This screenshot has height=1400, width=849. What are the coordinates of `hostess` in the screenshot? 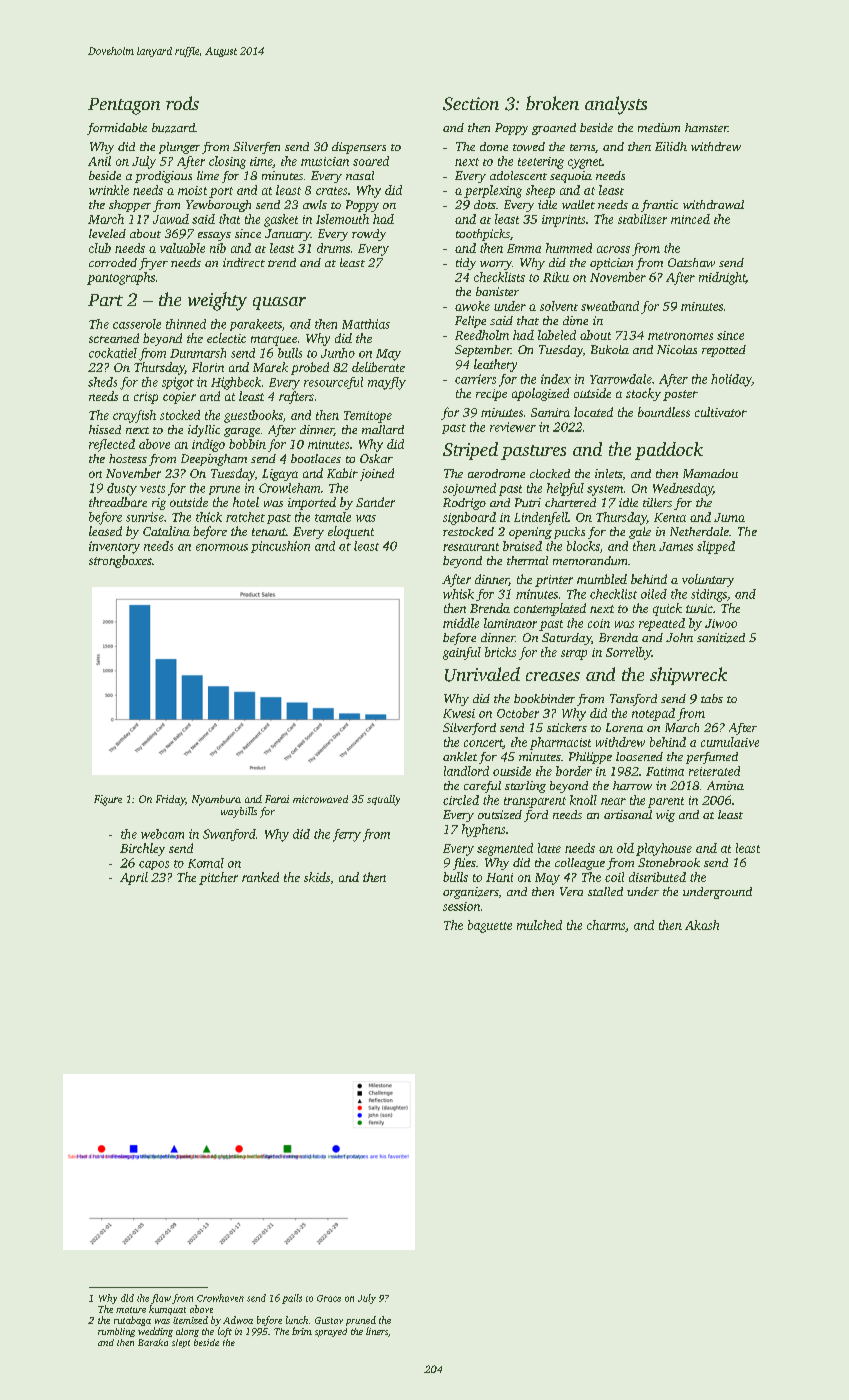 It's located at (128, 458).
